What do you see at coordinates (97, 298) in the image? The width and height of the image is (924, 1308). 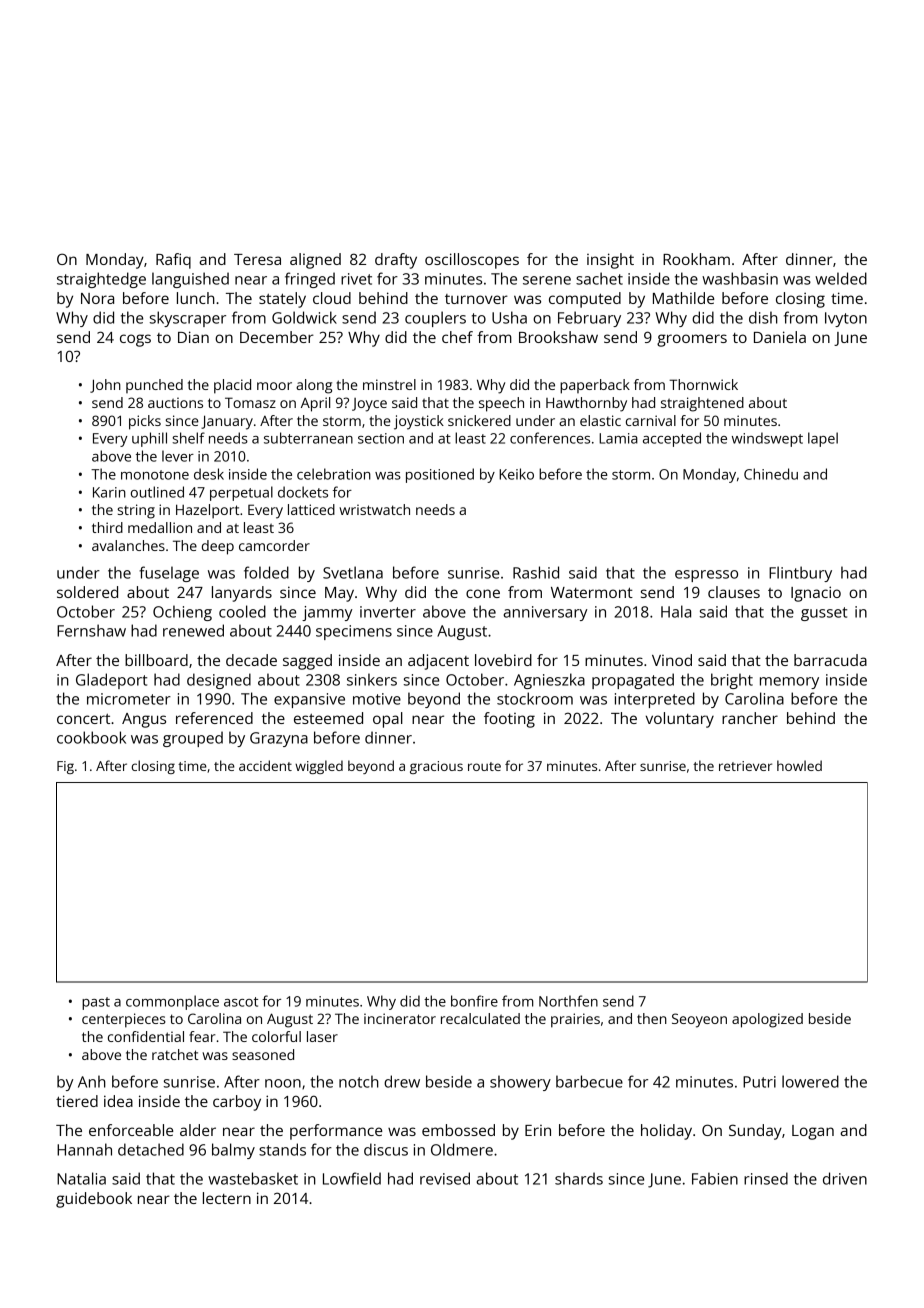 I see `Nora` at bounding box center [97, 298].
